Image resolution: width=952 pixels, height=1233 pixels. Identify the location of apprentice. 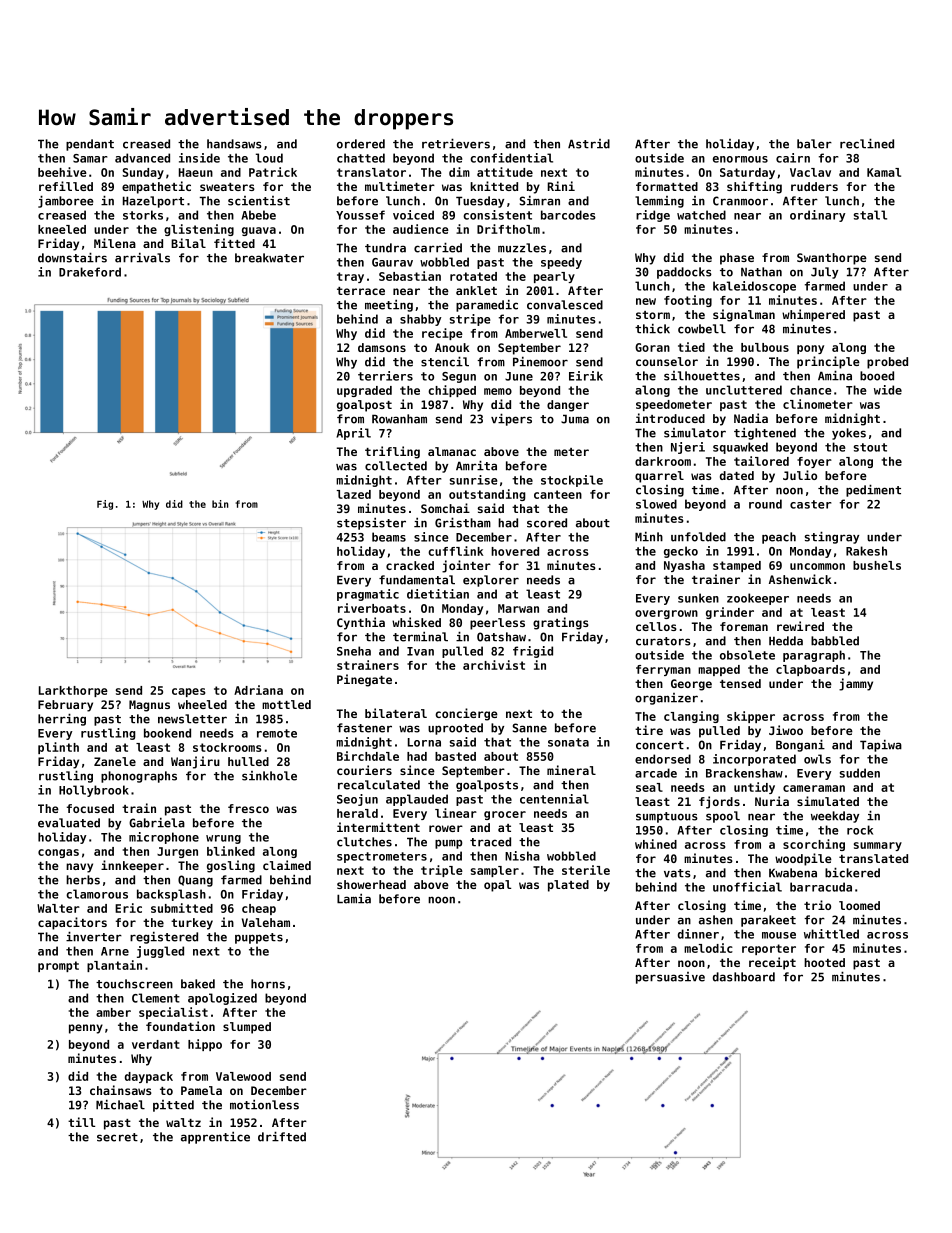
(215, 1138).
